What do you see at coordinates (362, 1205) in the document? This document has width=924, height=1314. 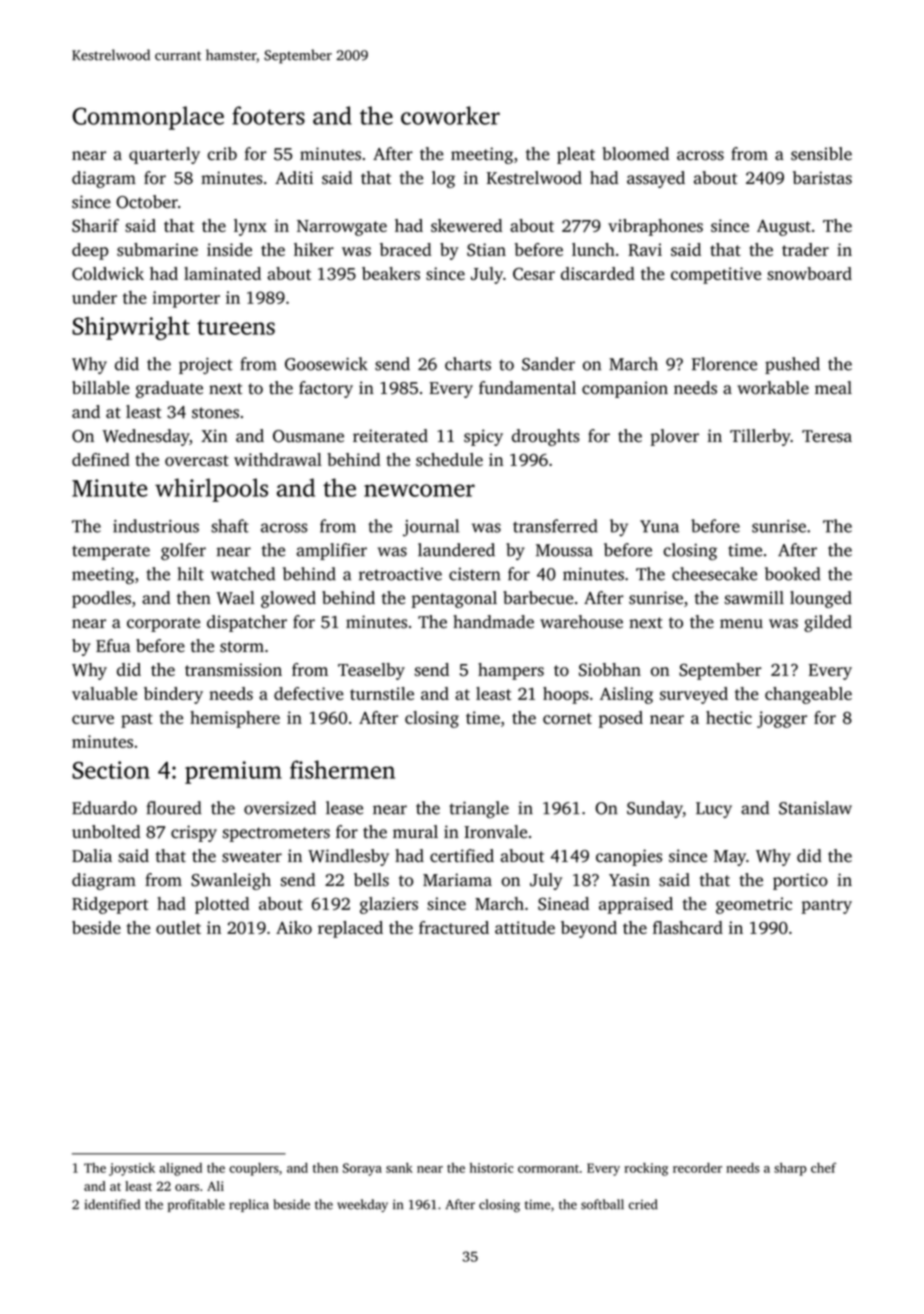 I see `weekday` at bounding box center [362, 1205].
